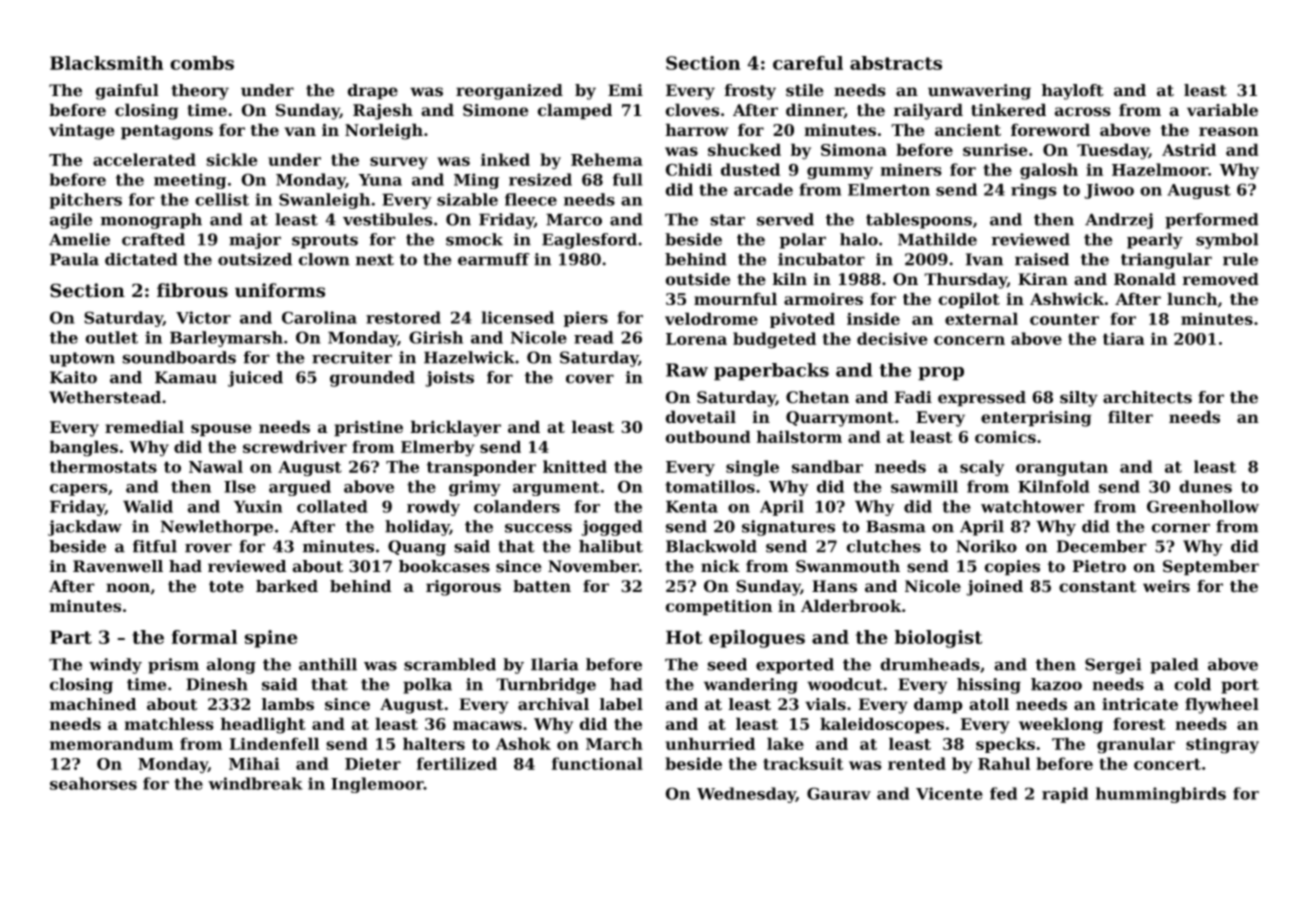 This image has width=1308, height=924. Describe the element at coordinates (494, 259) in the image. I see `earmuff` at that location.
